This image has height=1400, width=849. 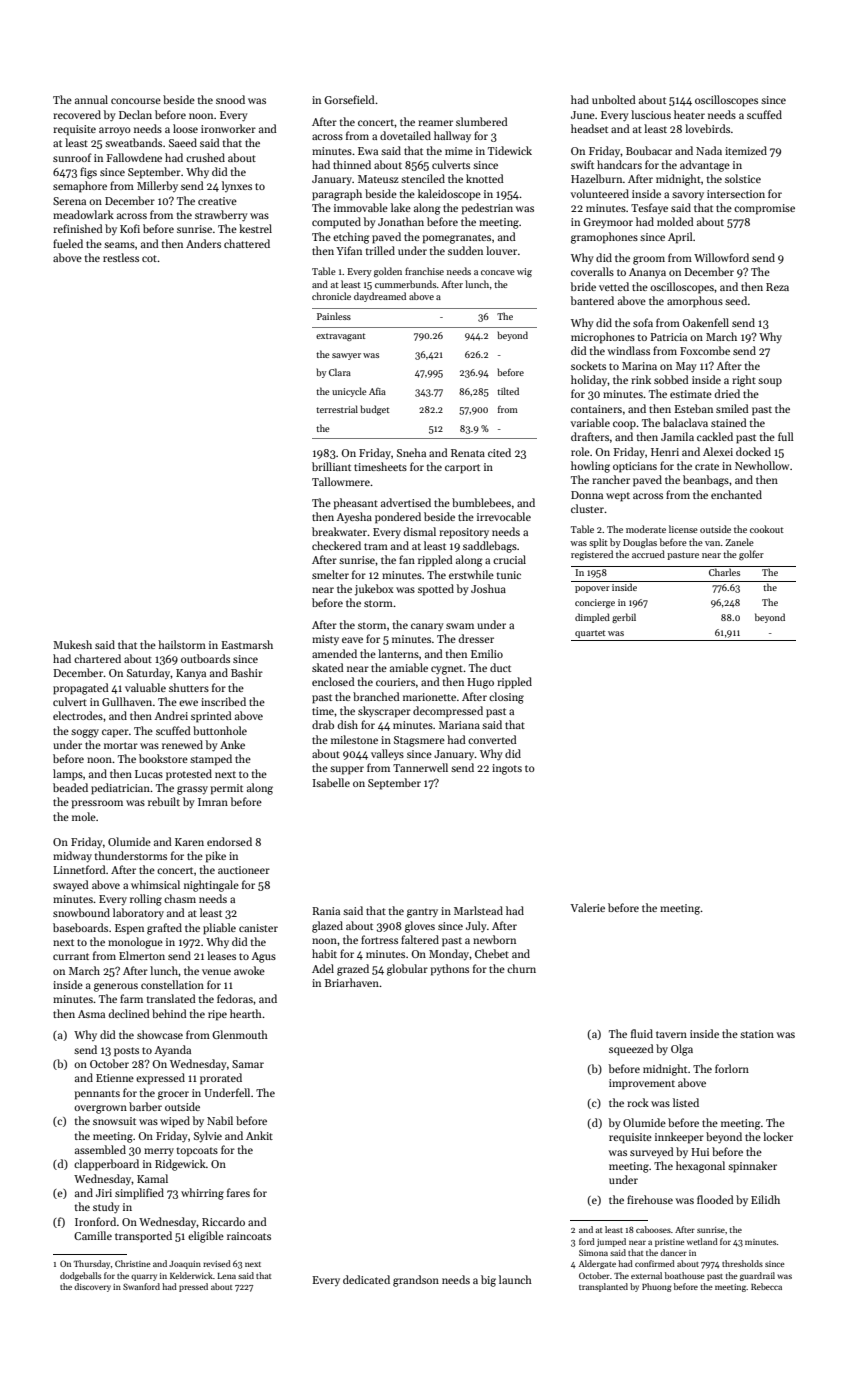 What do you see at coordinates (657, 1287) in the image?
I see `Phuong` at bounding box center [657, 1287].
